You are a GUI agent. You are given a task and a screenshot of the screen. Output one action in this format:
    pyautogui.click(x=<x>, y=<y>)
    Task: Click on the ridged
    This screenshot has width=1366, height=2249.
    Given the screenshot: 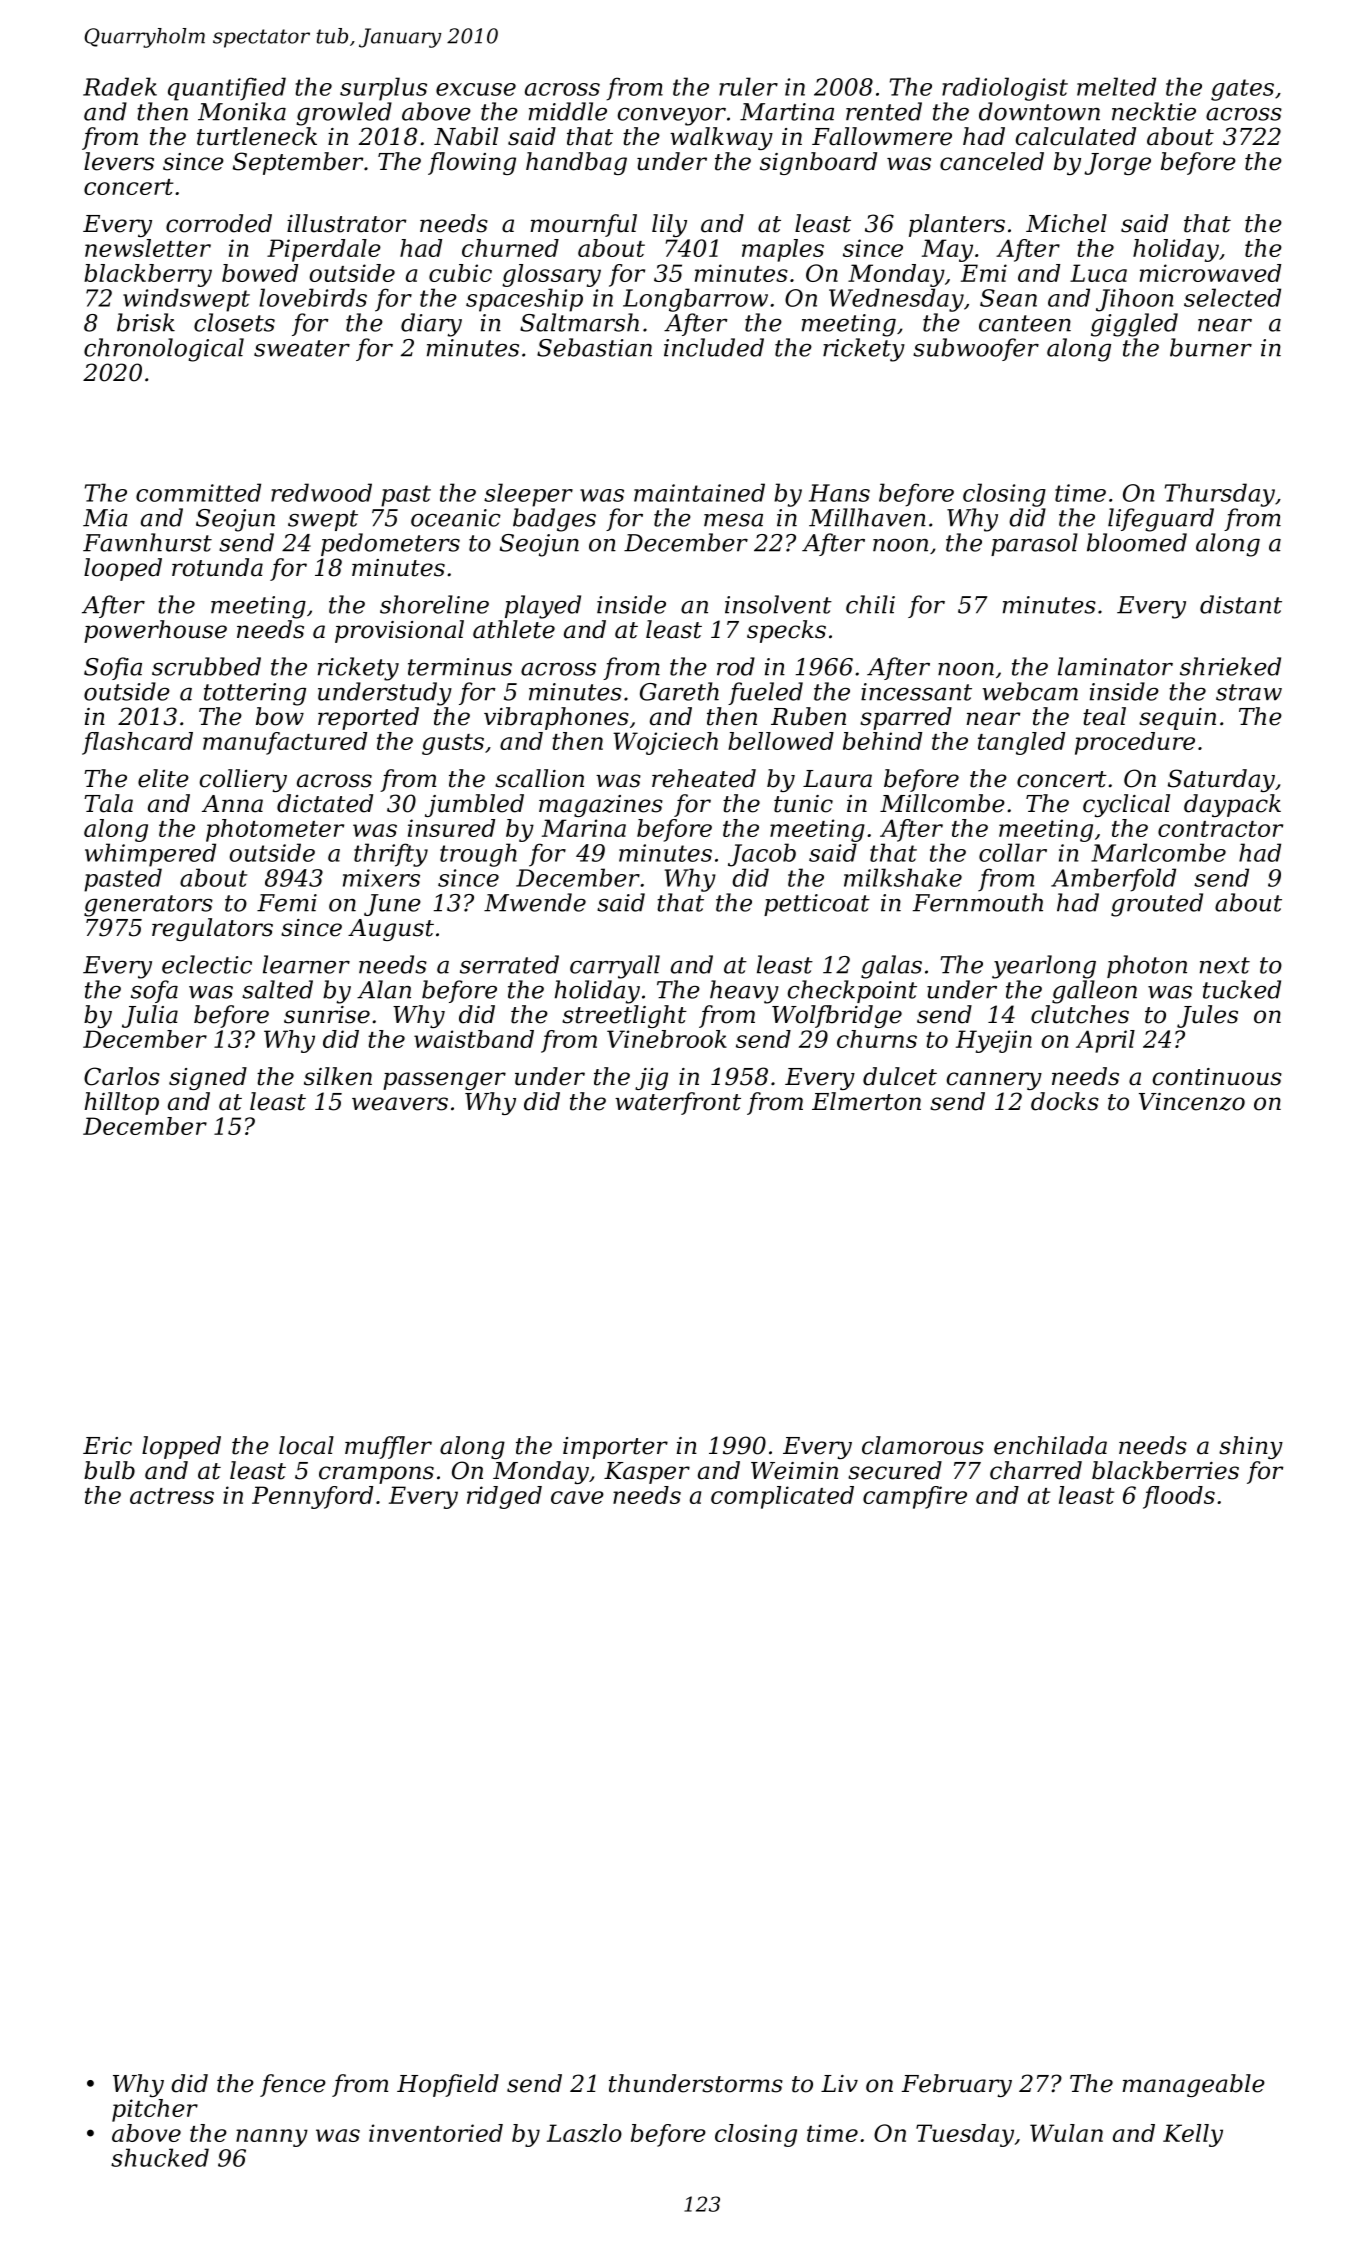 What is the action you would take?
    pyautogui.click(x=504, y=1497)
